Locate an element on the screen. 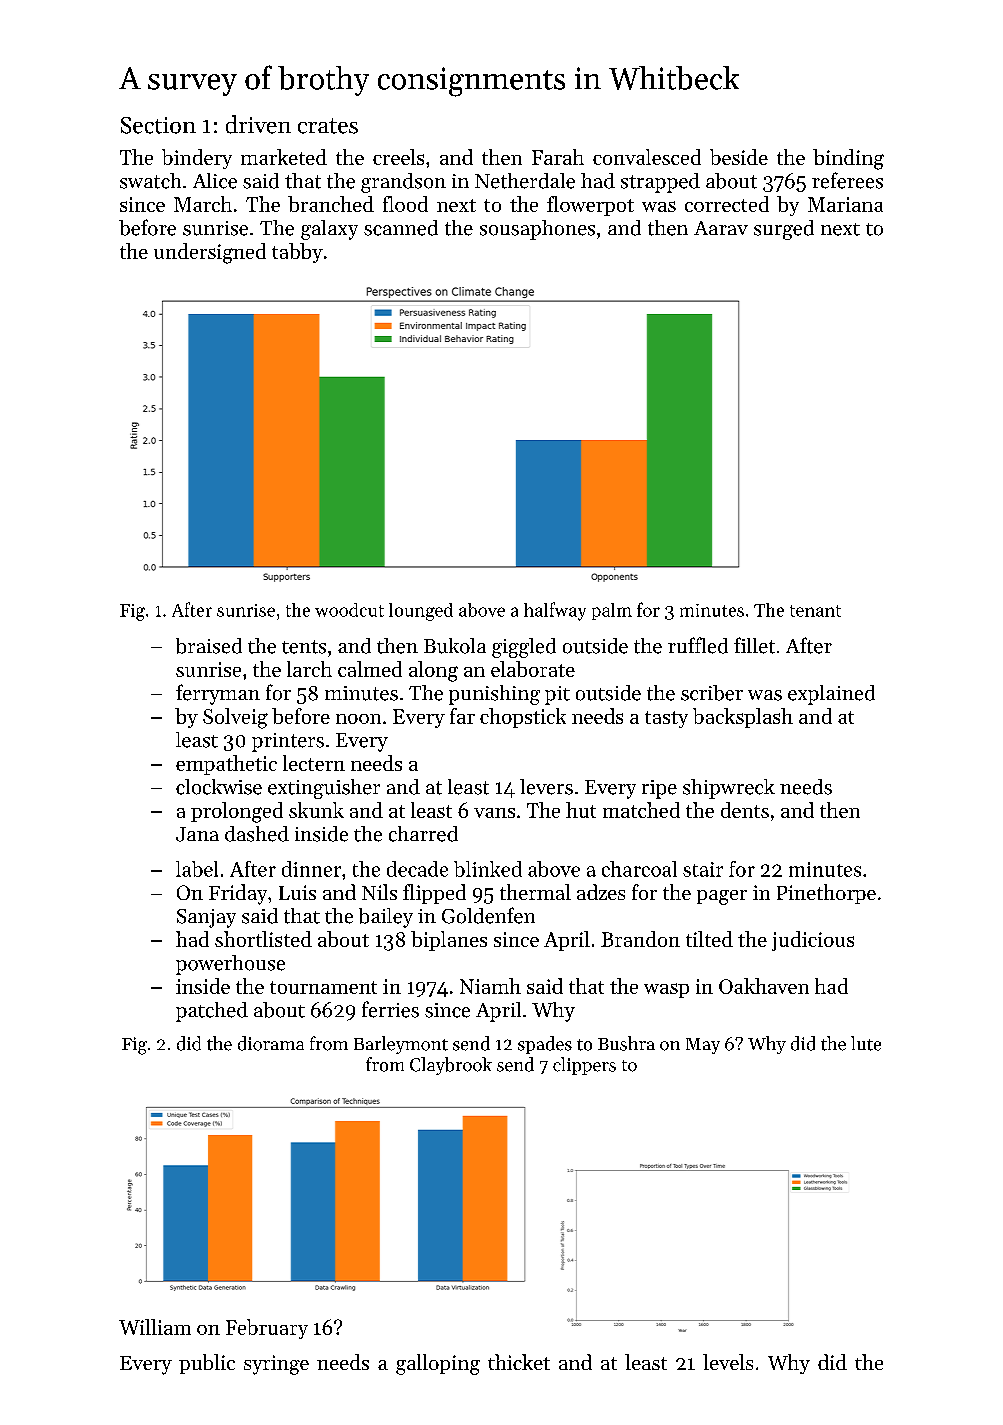 This screenshot has height=1425, width=1003. ruffled is located at coordinates (698, 645).
